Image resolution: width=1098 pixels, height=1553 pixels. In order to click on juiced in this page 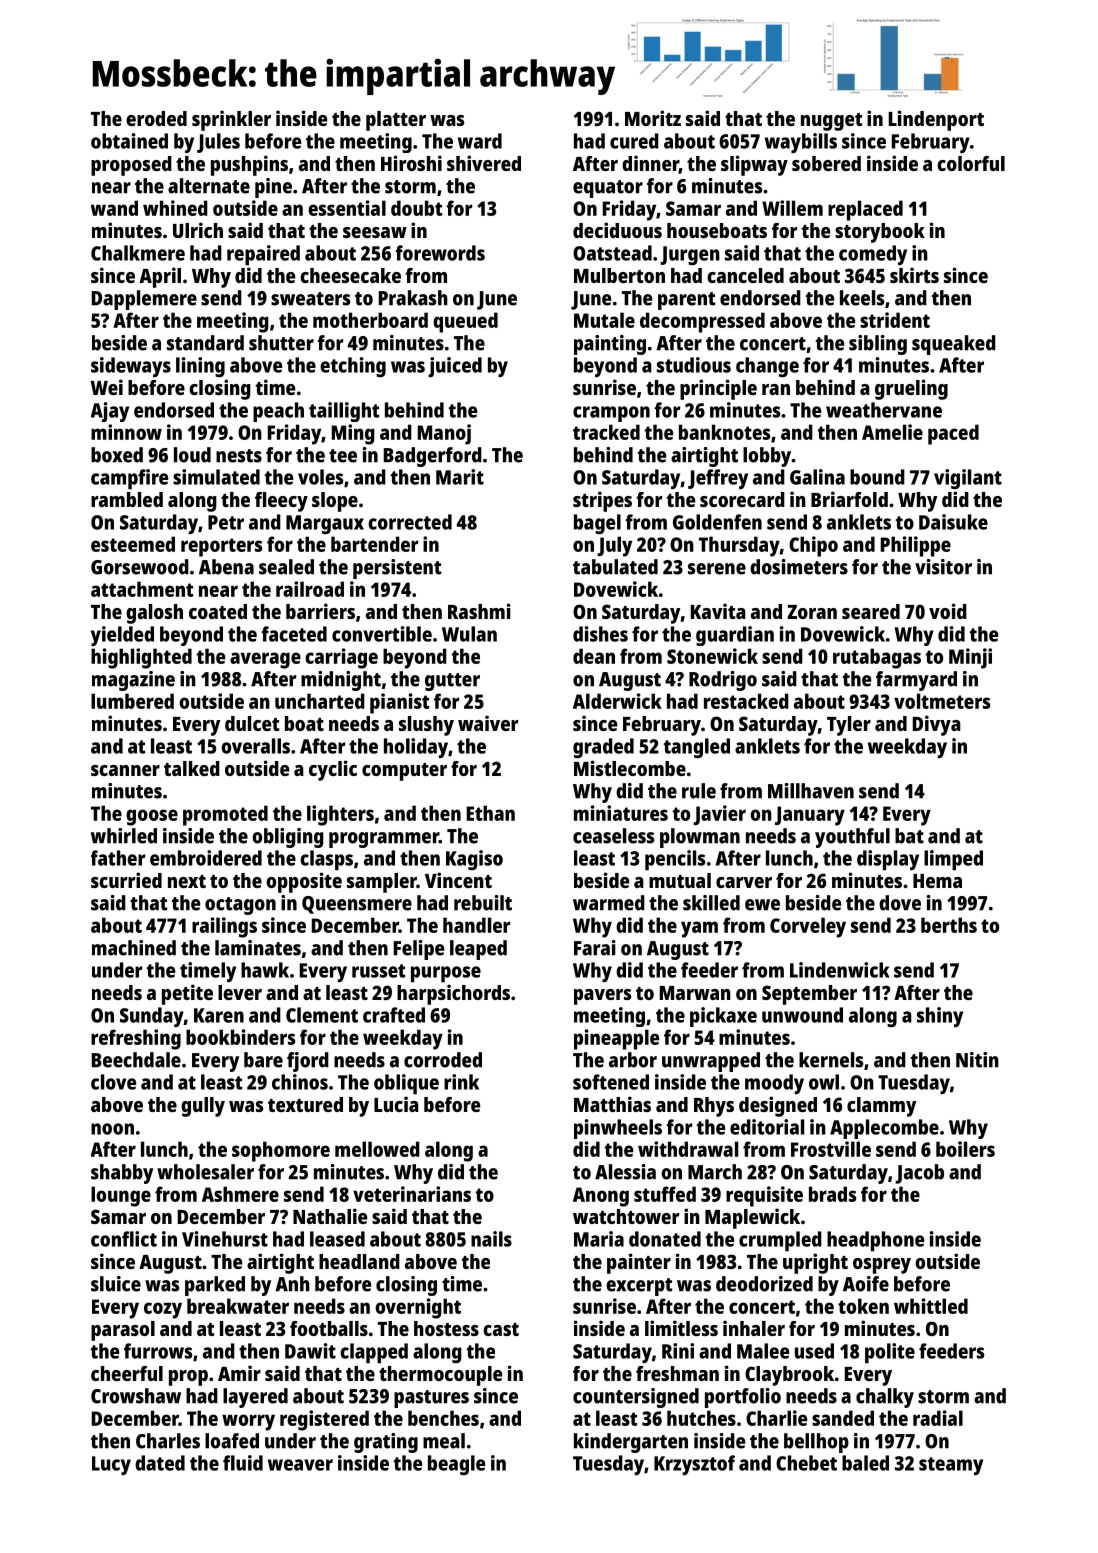, I will do `click(455, 367)`.
